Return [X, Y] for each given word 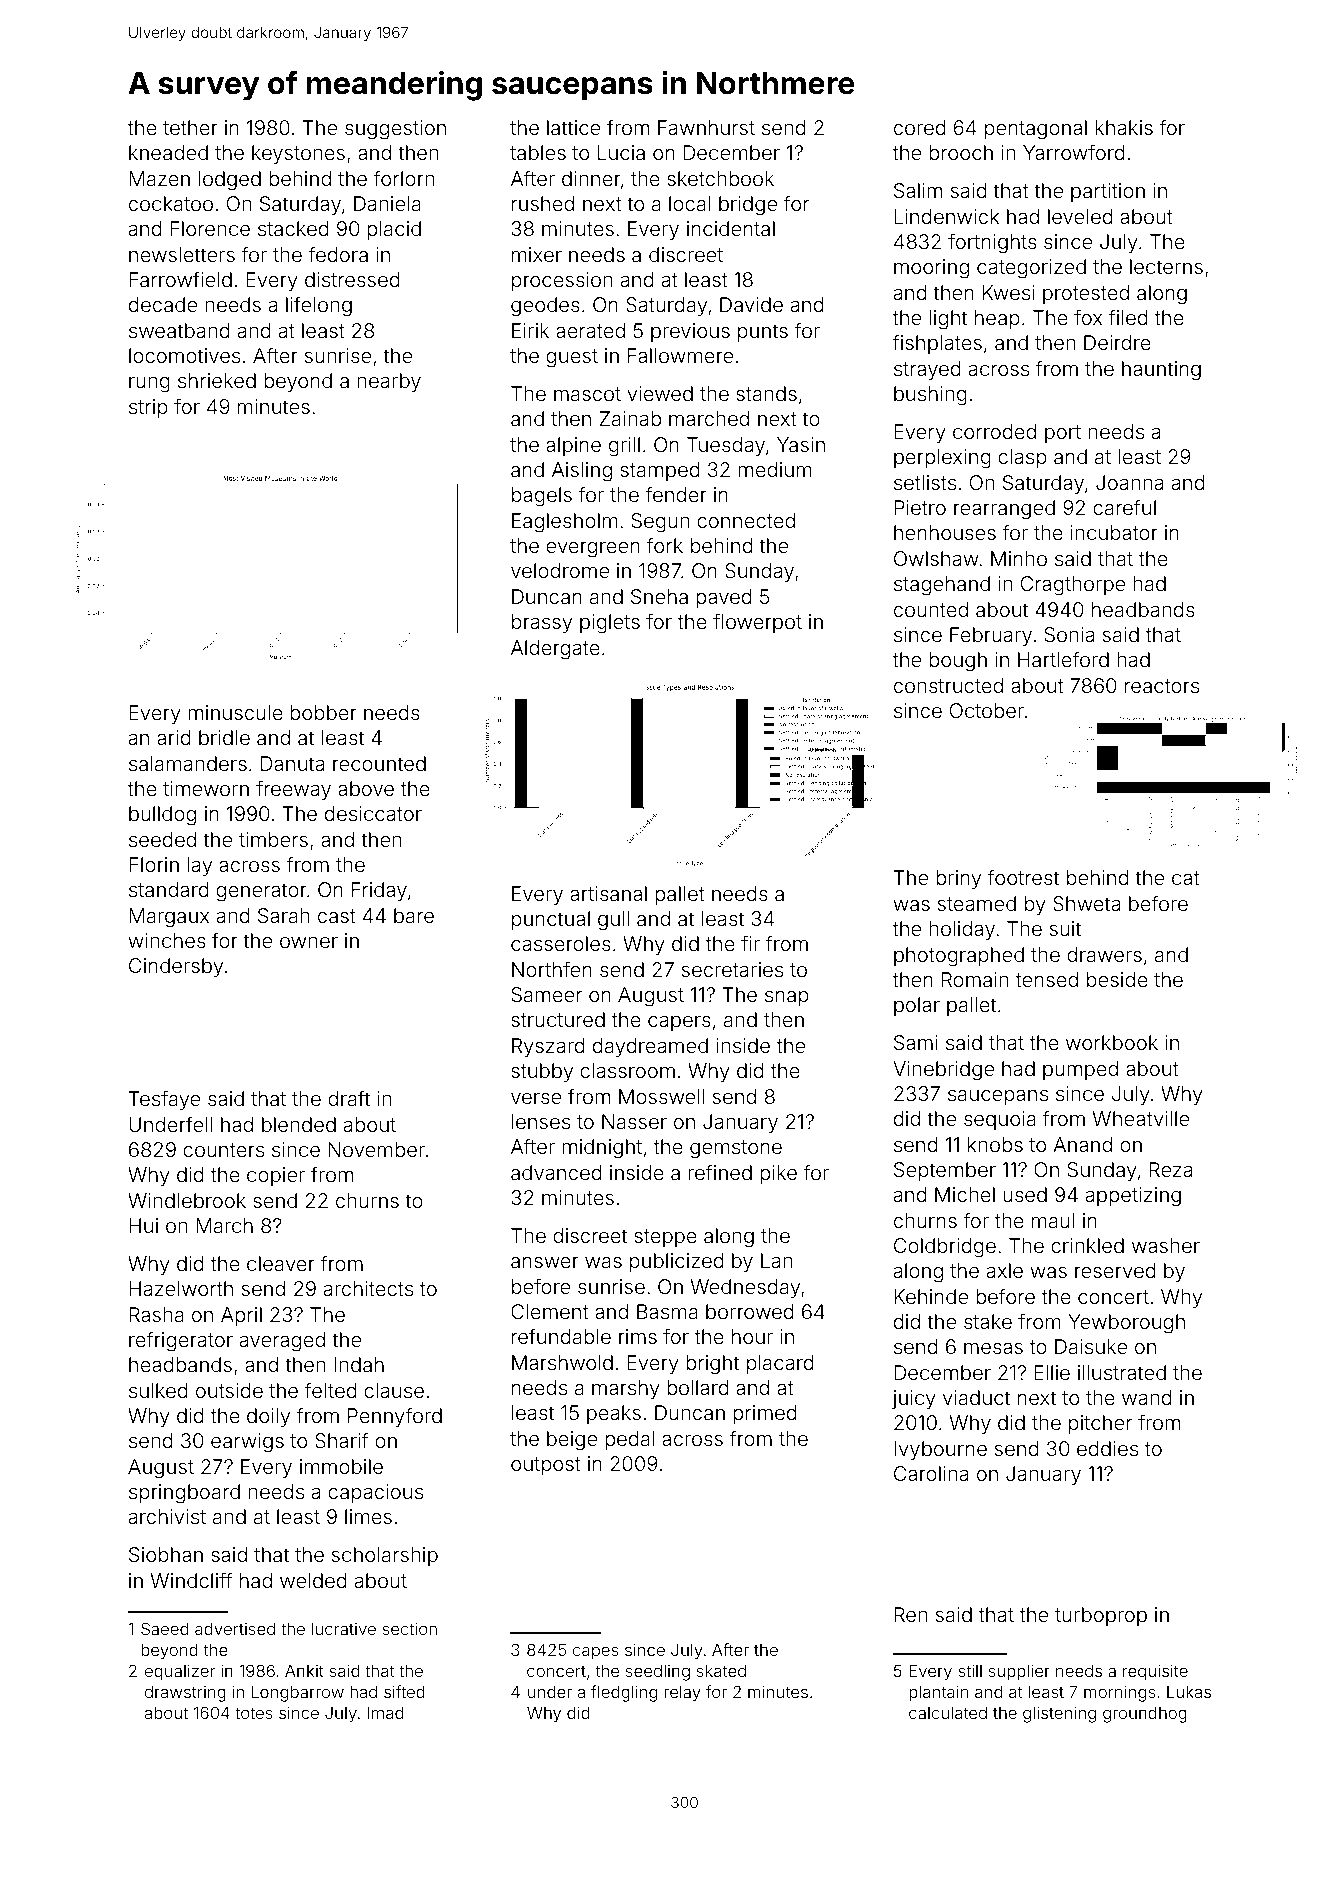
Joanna [1129, 482]
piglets [610, 624]
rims [638, 1336]
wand [1147, 1397]
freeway [293, 790]
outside [229, 1390]
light [948, 320]
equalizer [180, 1672]
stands [766, 393]
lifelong [319, 306]
